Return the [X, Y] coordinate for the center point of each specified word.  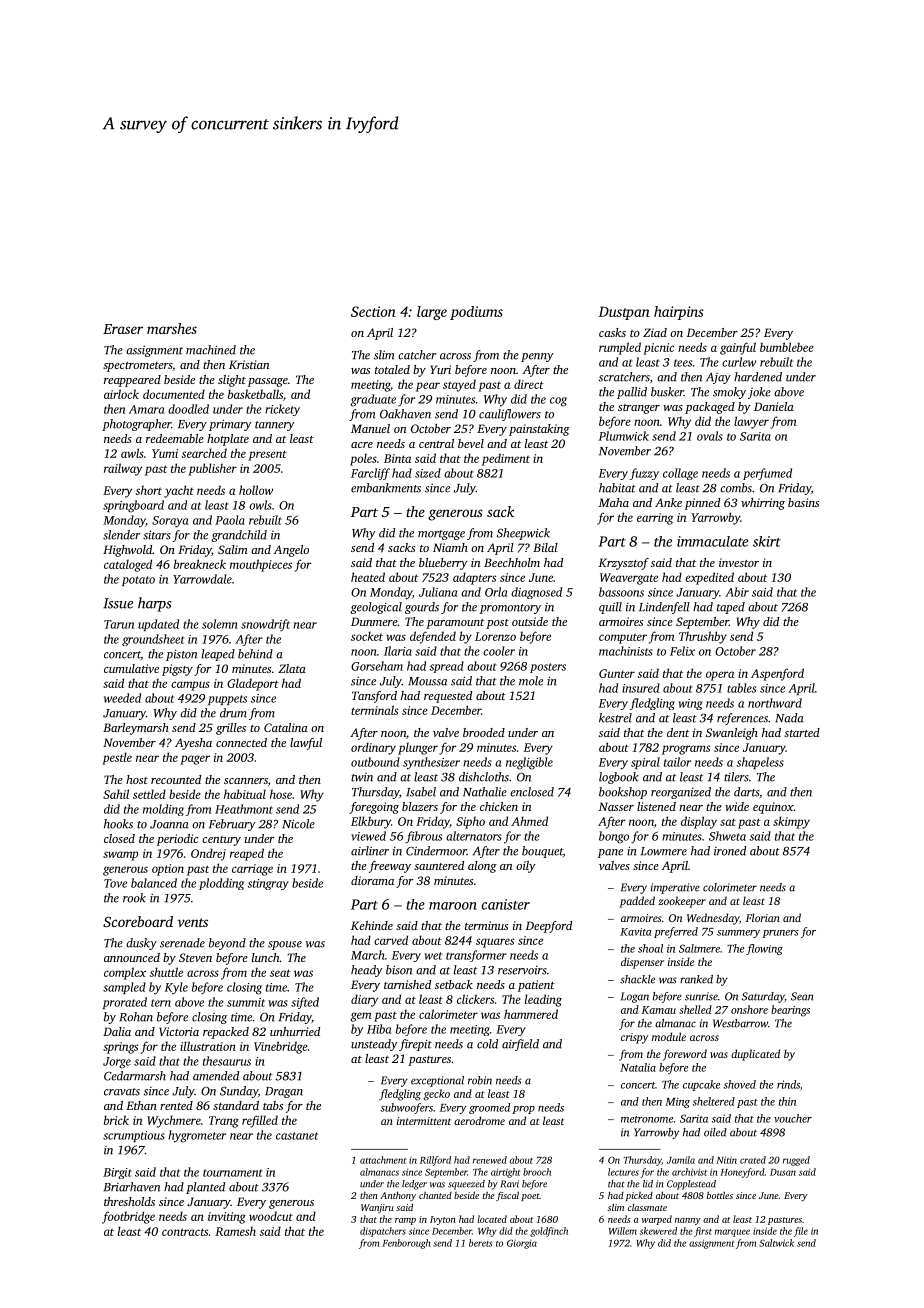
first [703, 1232]
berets [480, 1243]
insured [641, 688]
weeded [122, 698]
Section [373, 311]
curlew [739, 362]
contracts [185, 1232]
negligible [529, 763]
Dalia [117, 1031]
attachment [383, 1160]
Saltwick [776, 1243]
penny [537, 357]
